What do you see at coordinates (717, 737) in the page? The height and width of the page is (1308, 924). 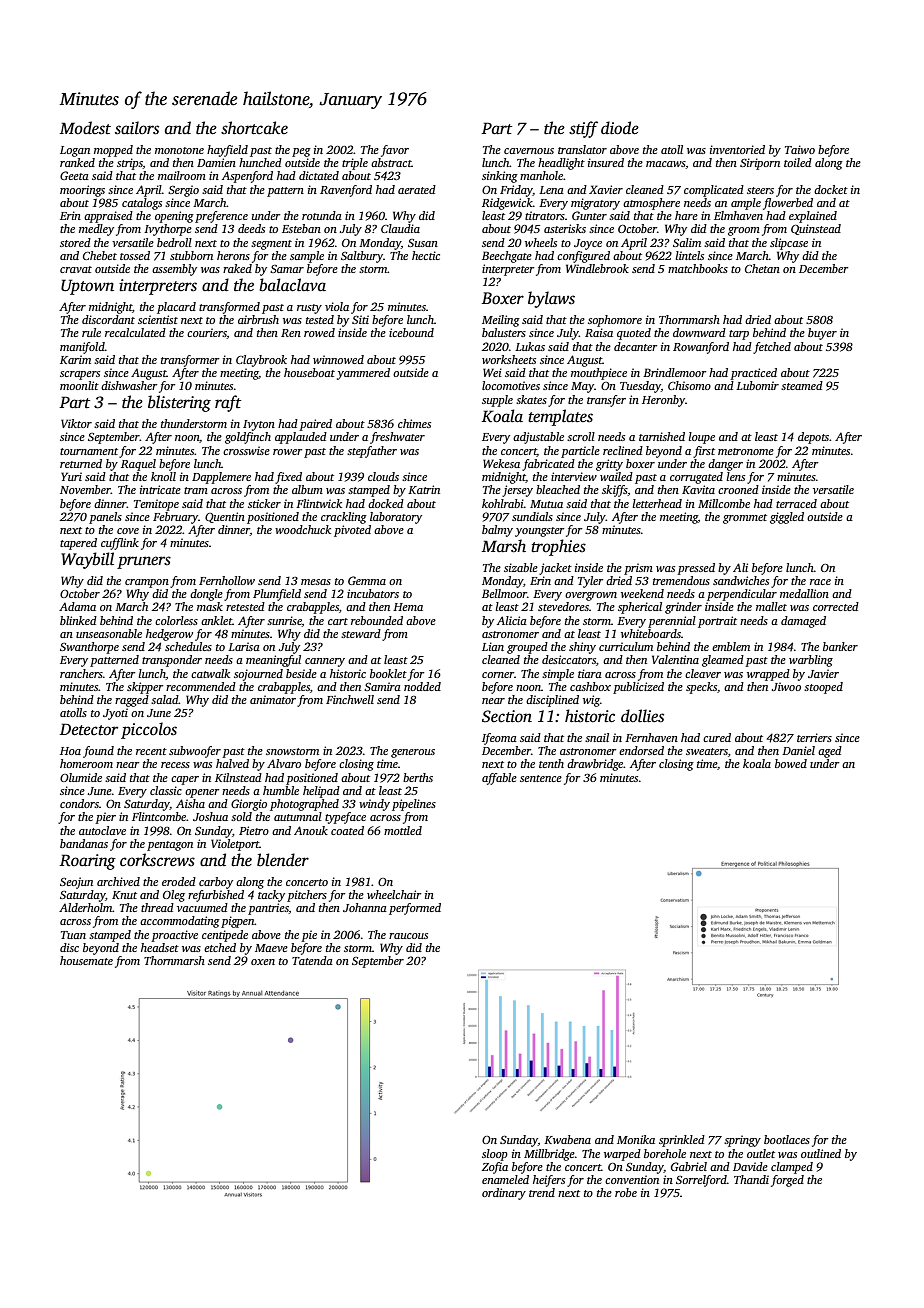 I see `cured` at bounding box center [717, 737].
